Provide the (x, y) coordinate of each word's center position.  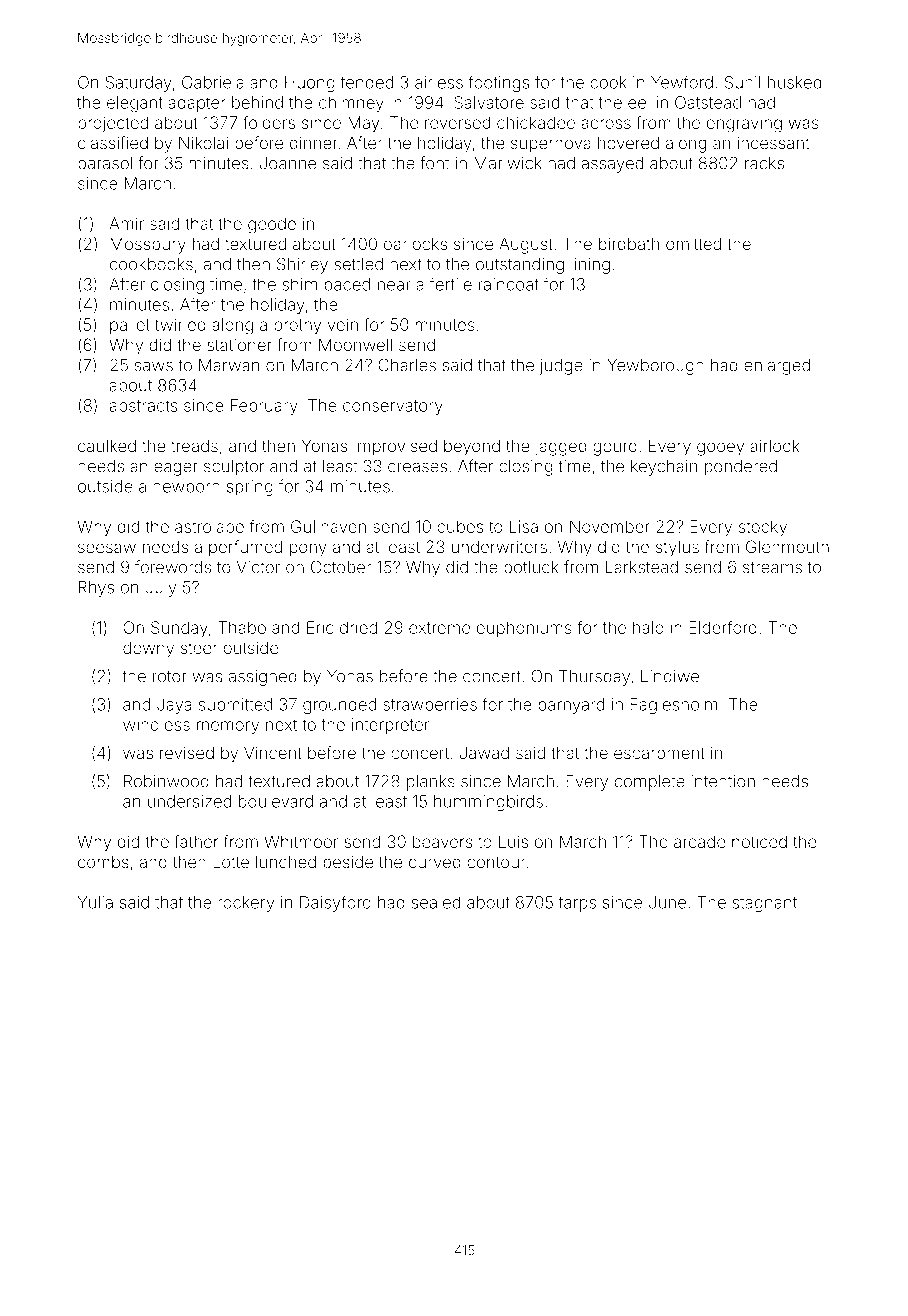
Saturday (139, 84)
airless (439, 82)
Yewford (682, 82)
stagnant (765, 904)
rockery (246, 904)
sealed (436, 902)
